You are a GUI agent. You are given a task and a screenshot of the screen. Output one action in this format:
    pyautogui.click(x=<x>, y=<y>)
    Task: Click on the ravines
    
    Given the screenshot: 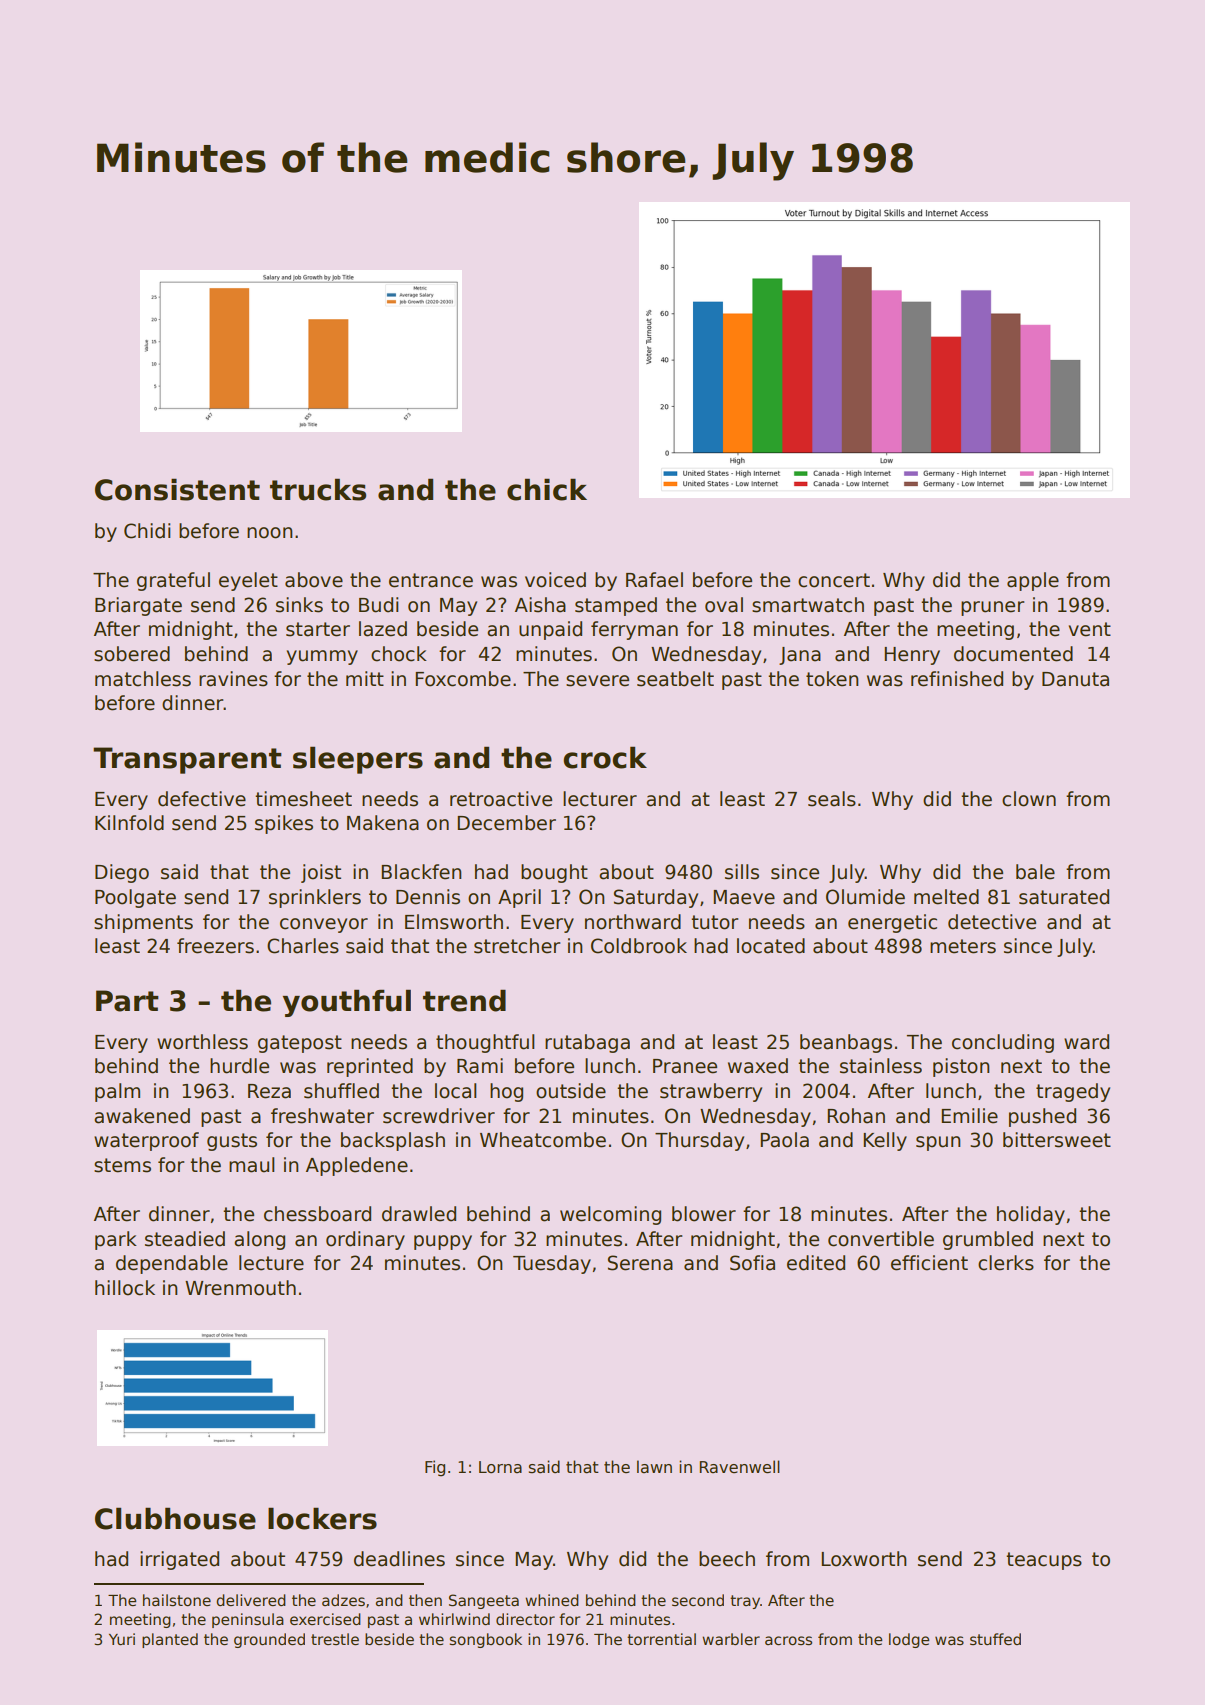 What is the action you would take?
    pyautogui.click(x=233, y=679)
